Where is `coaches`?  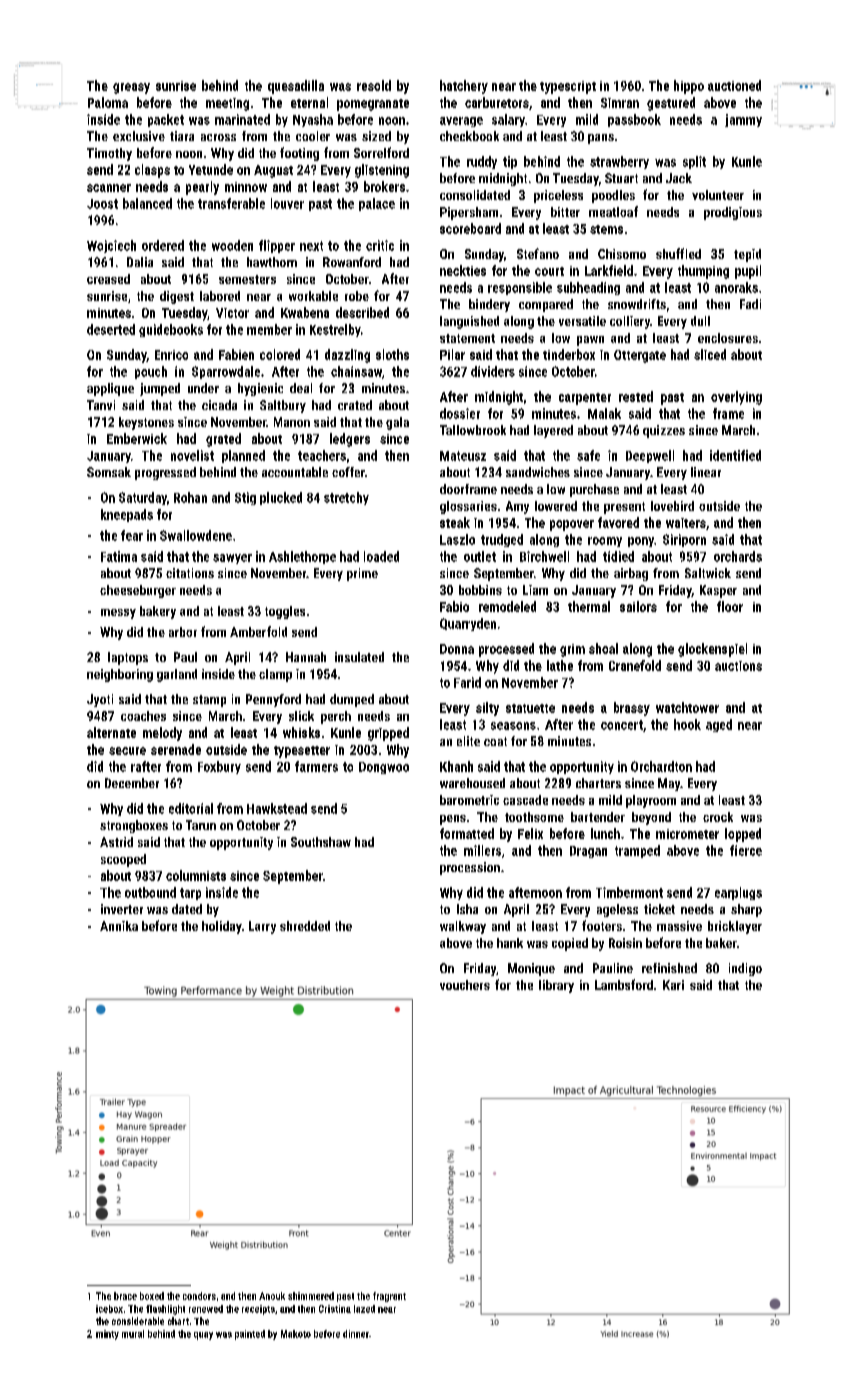
coaches is located at coordinates (143, 716).
